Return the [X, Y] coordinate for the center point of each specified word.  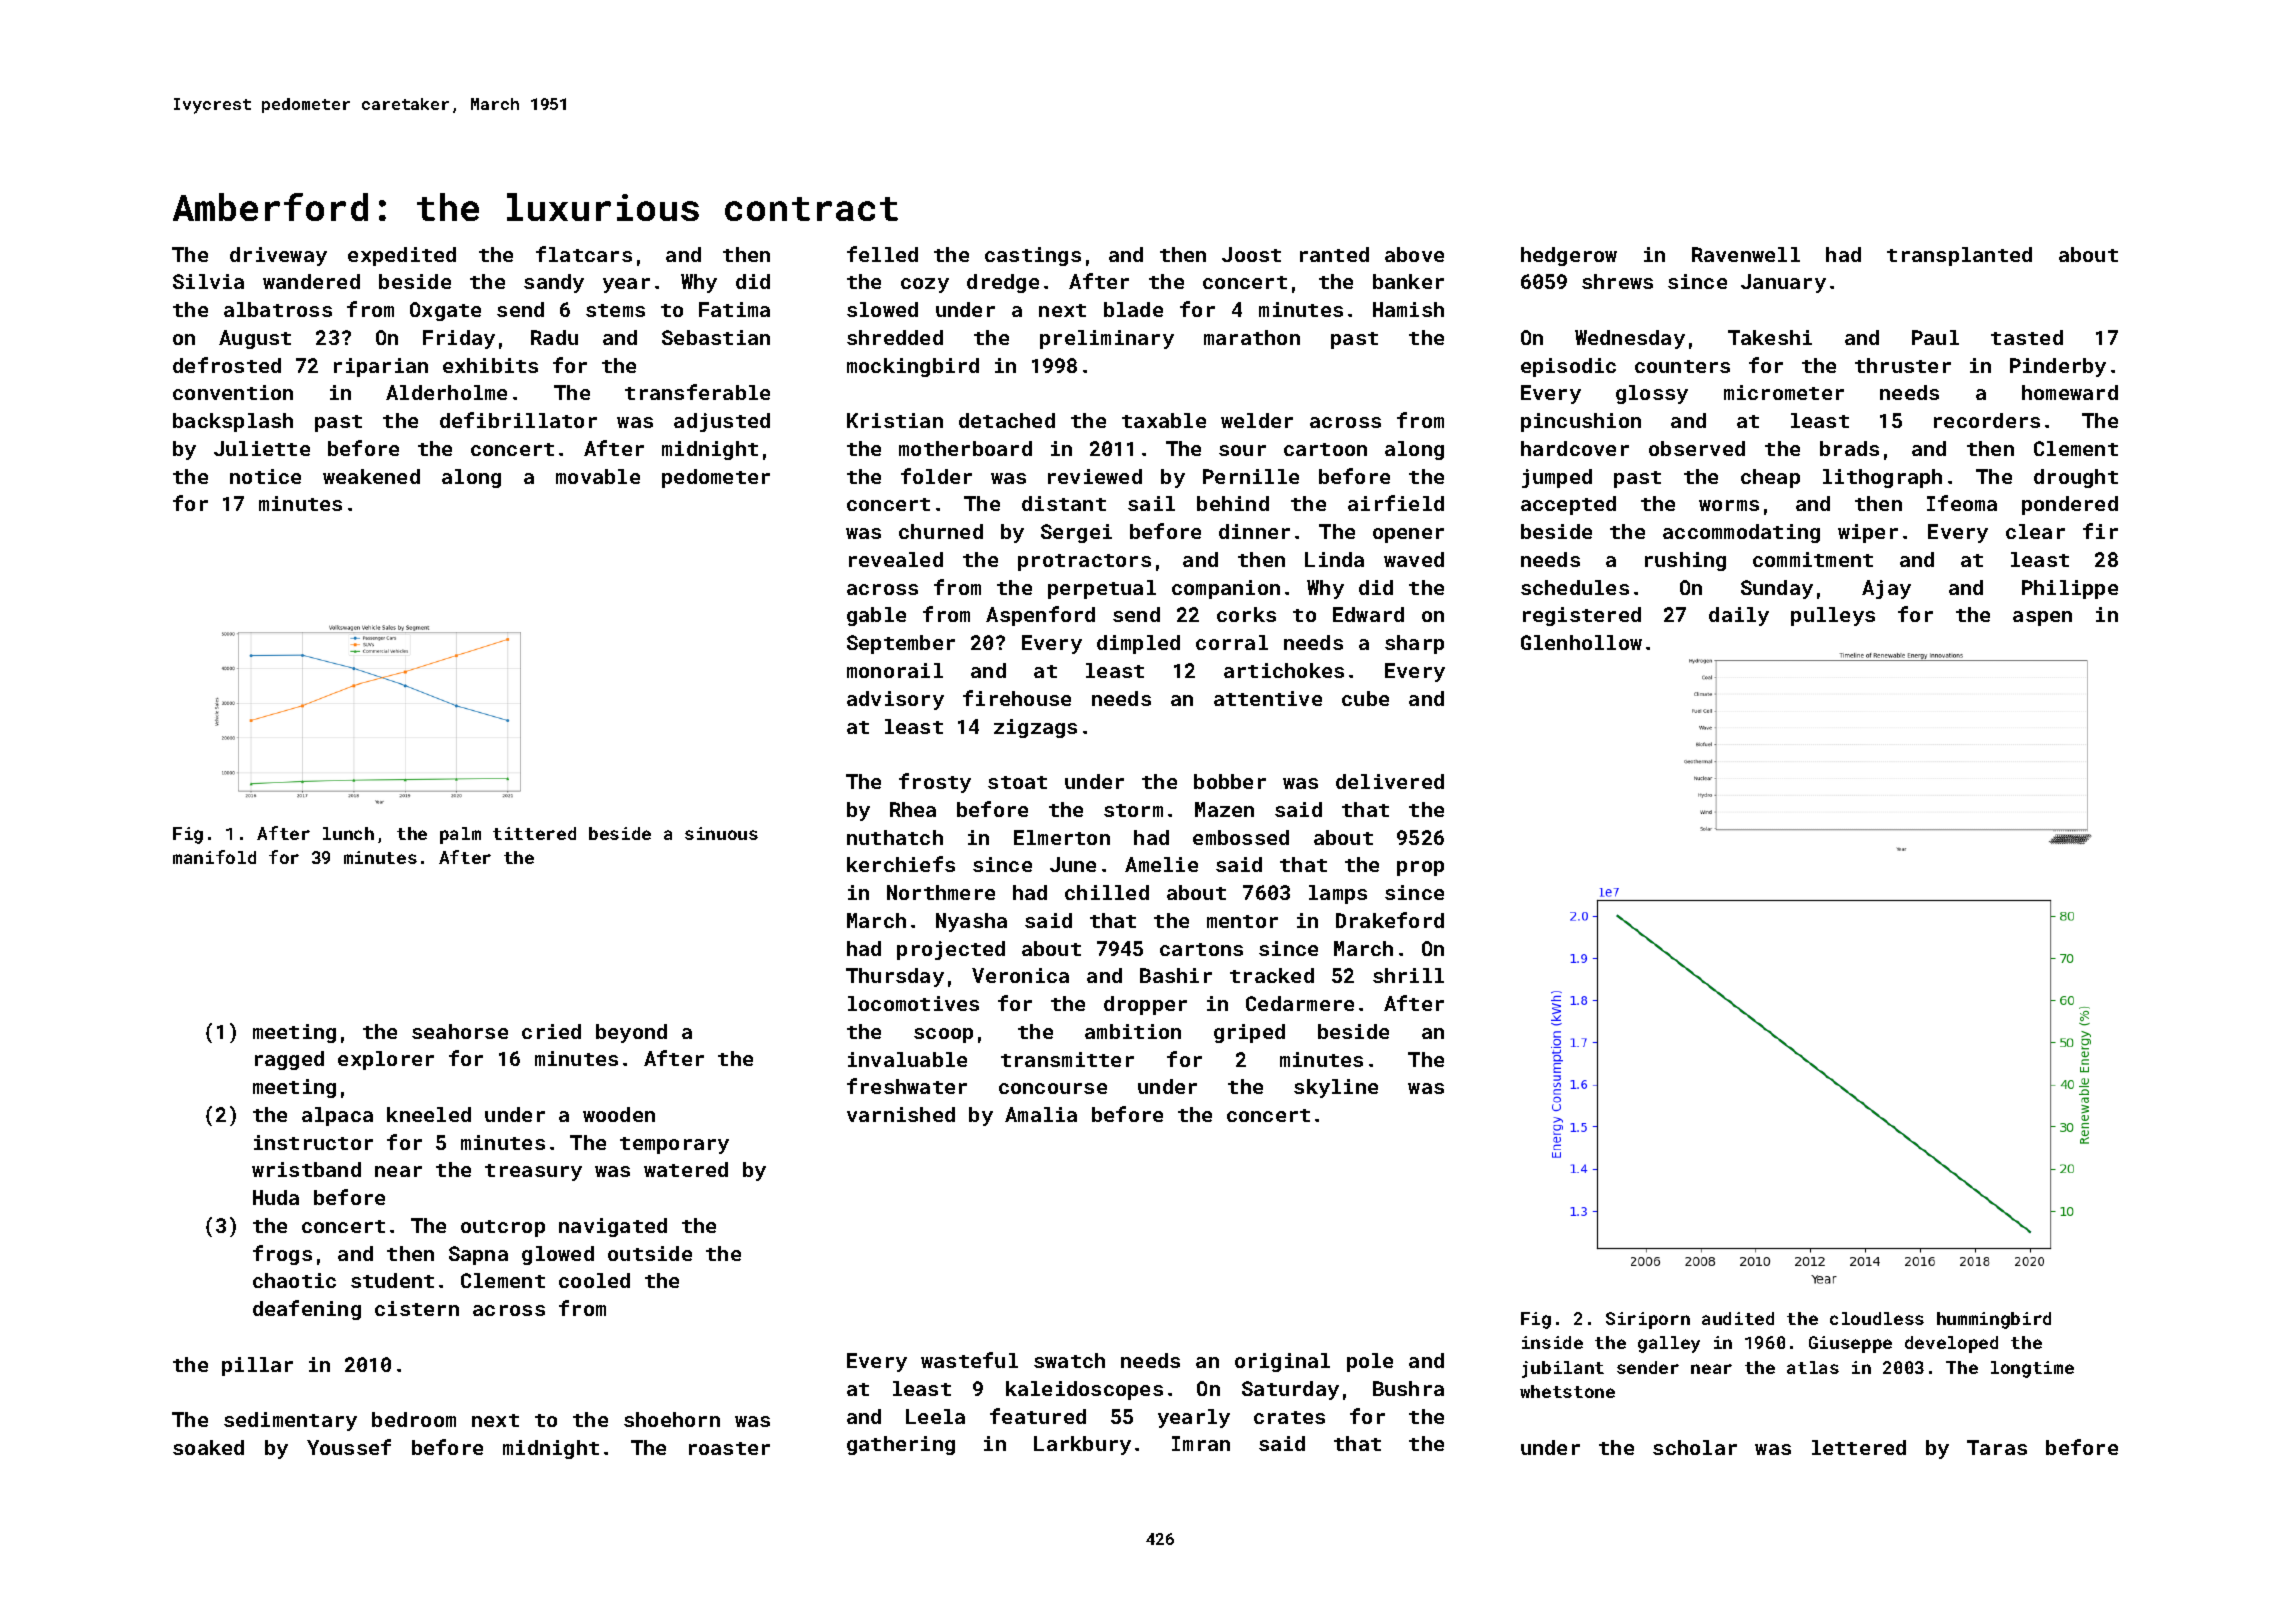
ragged [289, 1060]
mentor [1242, 921]
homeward [2070, 392]
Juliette [262, 448]
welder [1257, 420]
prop [1420, 868]
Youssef [349, 1447]
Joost [1251, 254]
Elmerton [1062, 837]
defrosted [227, 365]
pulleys [1833, 616]
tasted [2027, 337]
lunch [348, 833]
